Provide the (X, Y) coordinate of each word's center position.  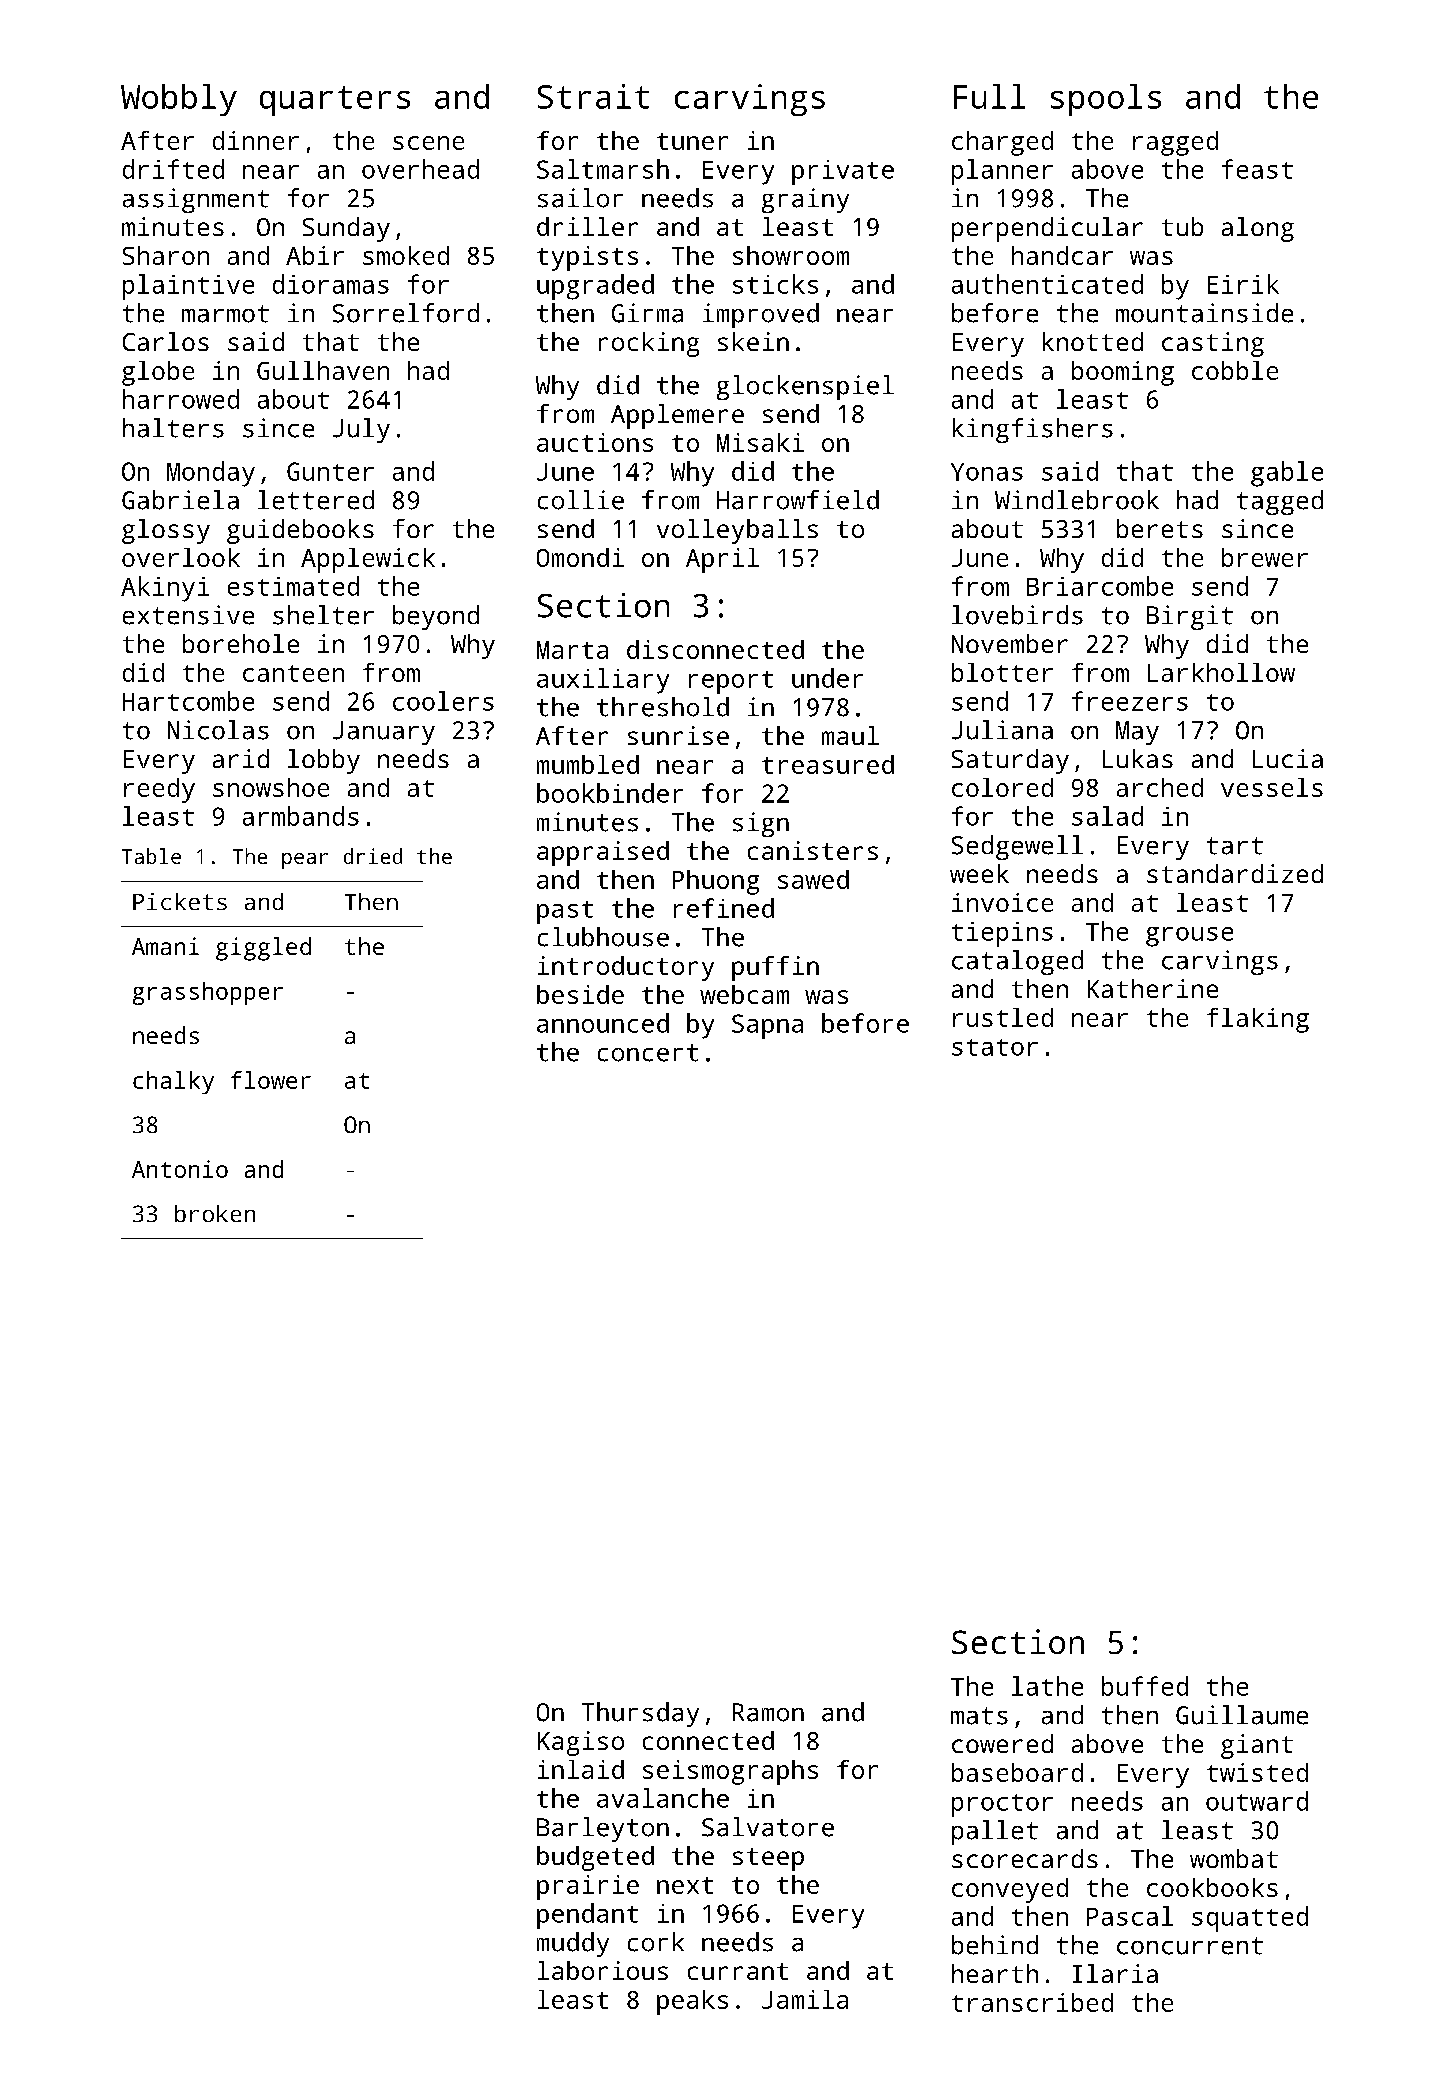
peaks (692, 2002)
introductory (626, 968)
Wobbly (179, 100)
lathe (1047, 1686)
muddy (573, 1944)
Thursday (640, 1714)
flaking (1258, 1020)
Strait (593, 96)
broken (215, 1213)
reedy (159, 790)
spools (1106, 100)
